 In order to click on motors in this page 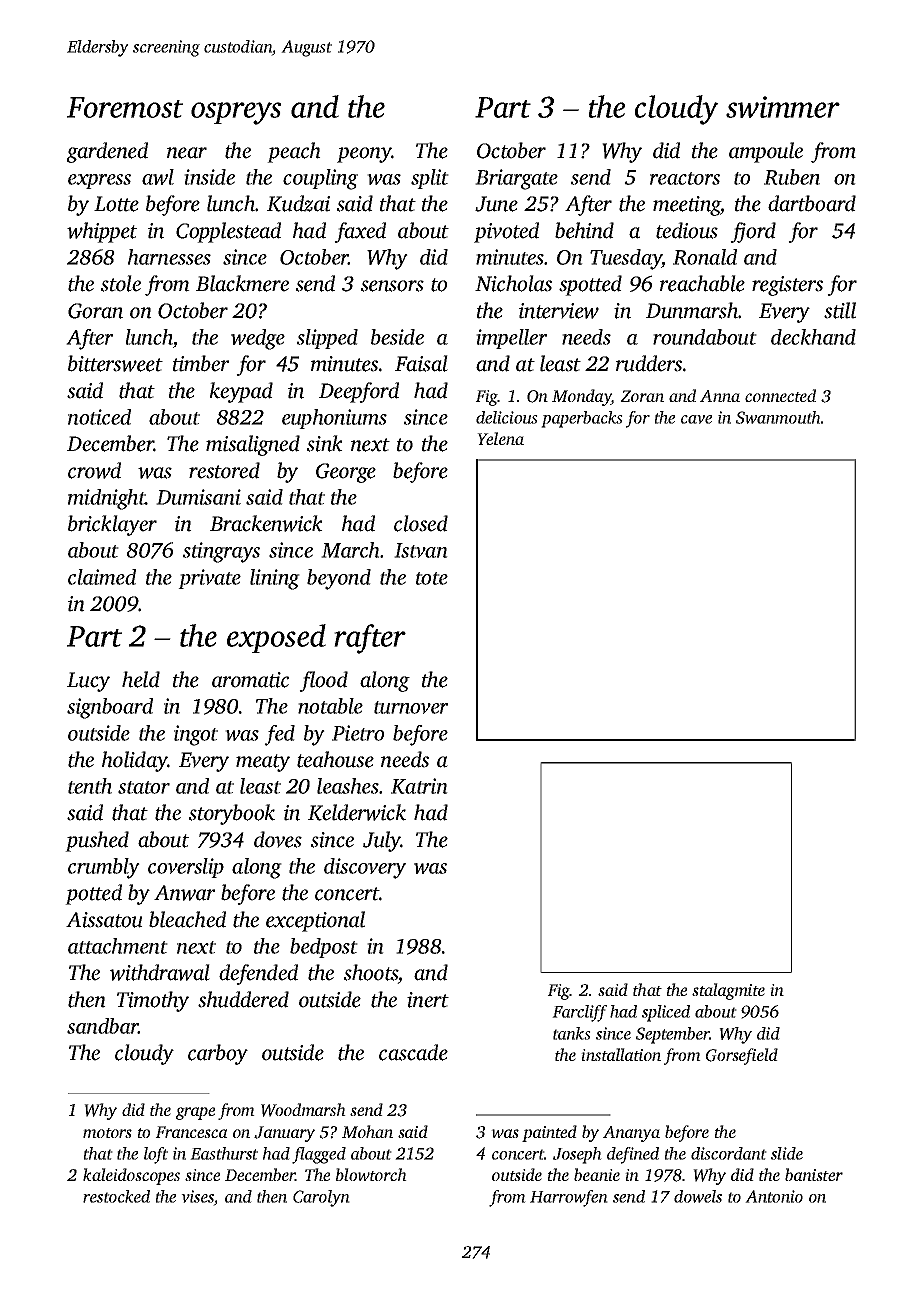, I will do `click(107, 1133)`.
